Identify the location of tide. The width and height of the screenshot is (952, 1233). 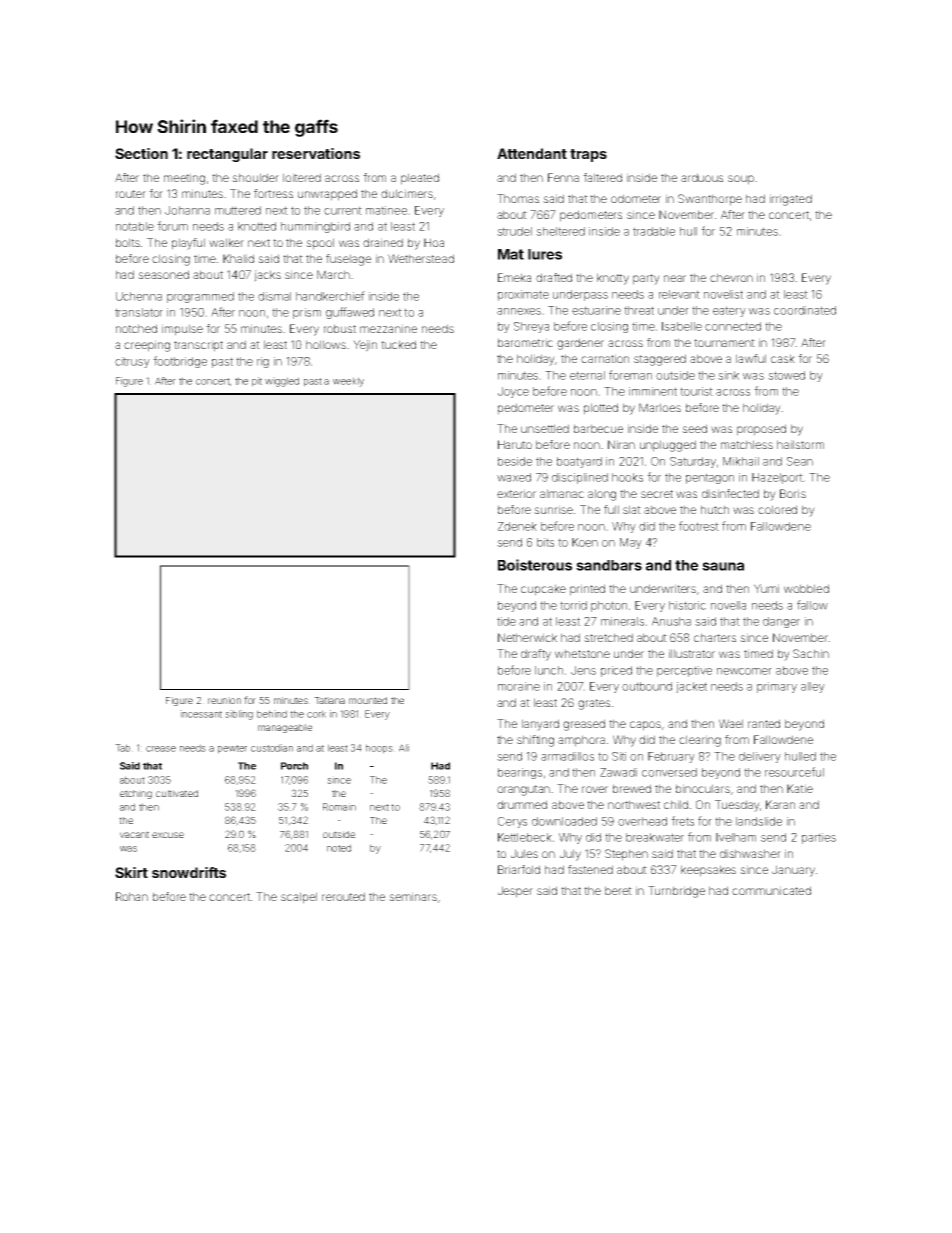
(506, 621).
